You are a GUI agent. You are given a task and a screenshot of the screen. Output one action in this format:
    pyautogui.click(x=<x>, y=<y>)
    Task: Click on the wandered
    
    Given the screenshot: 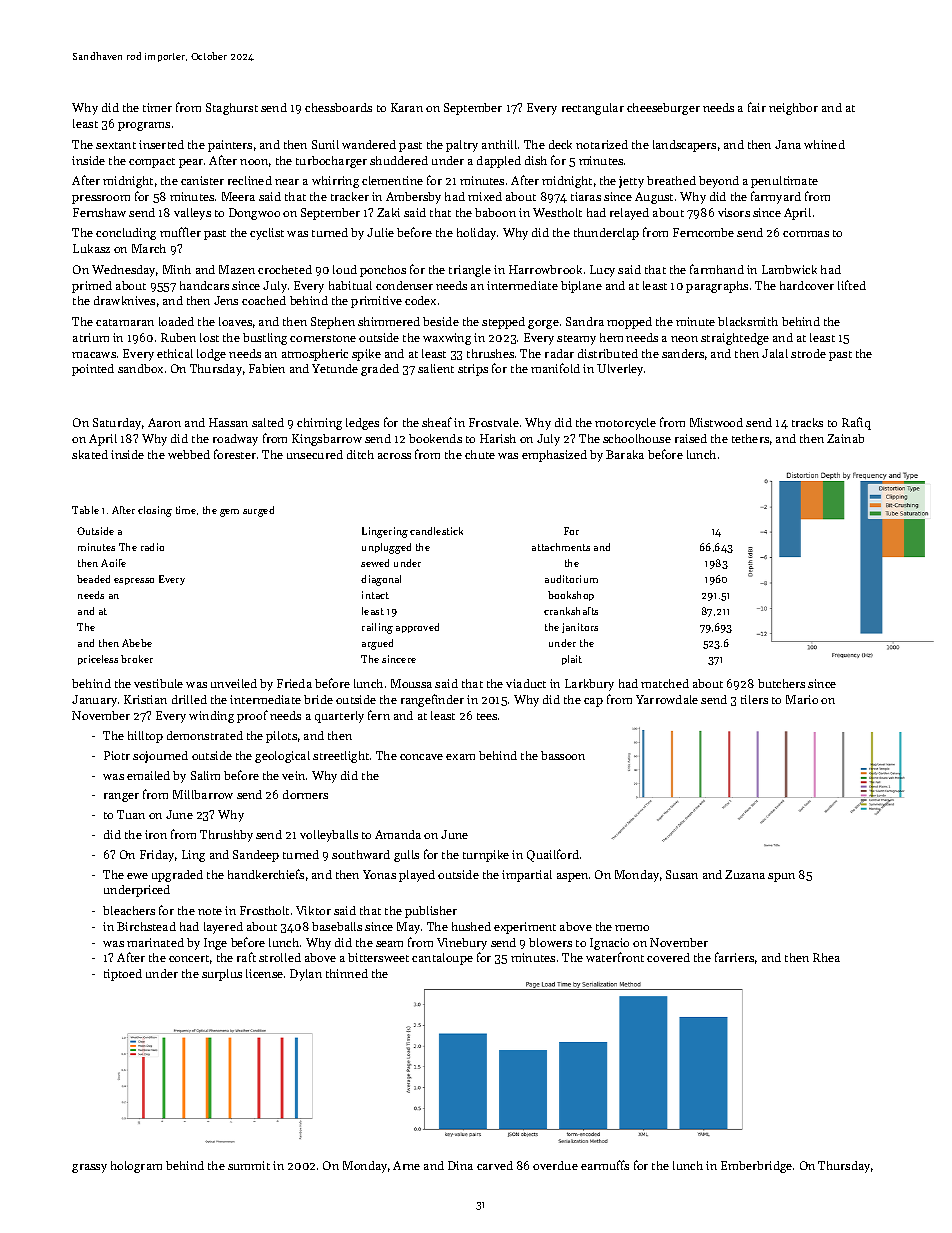 What is the action you would take?
    pyautogui.click(x=369, y=144)
